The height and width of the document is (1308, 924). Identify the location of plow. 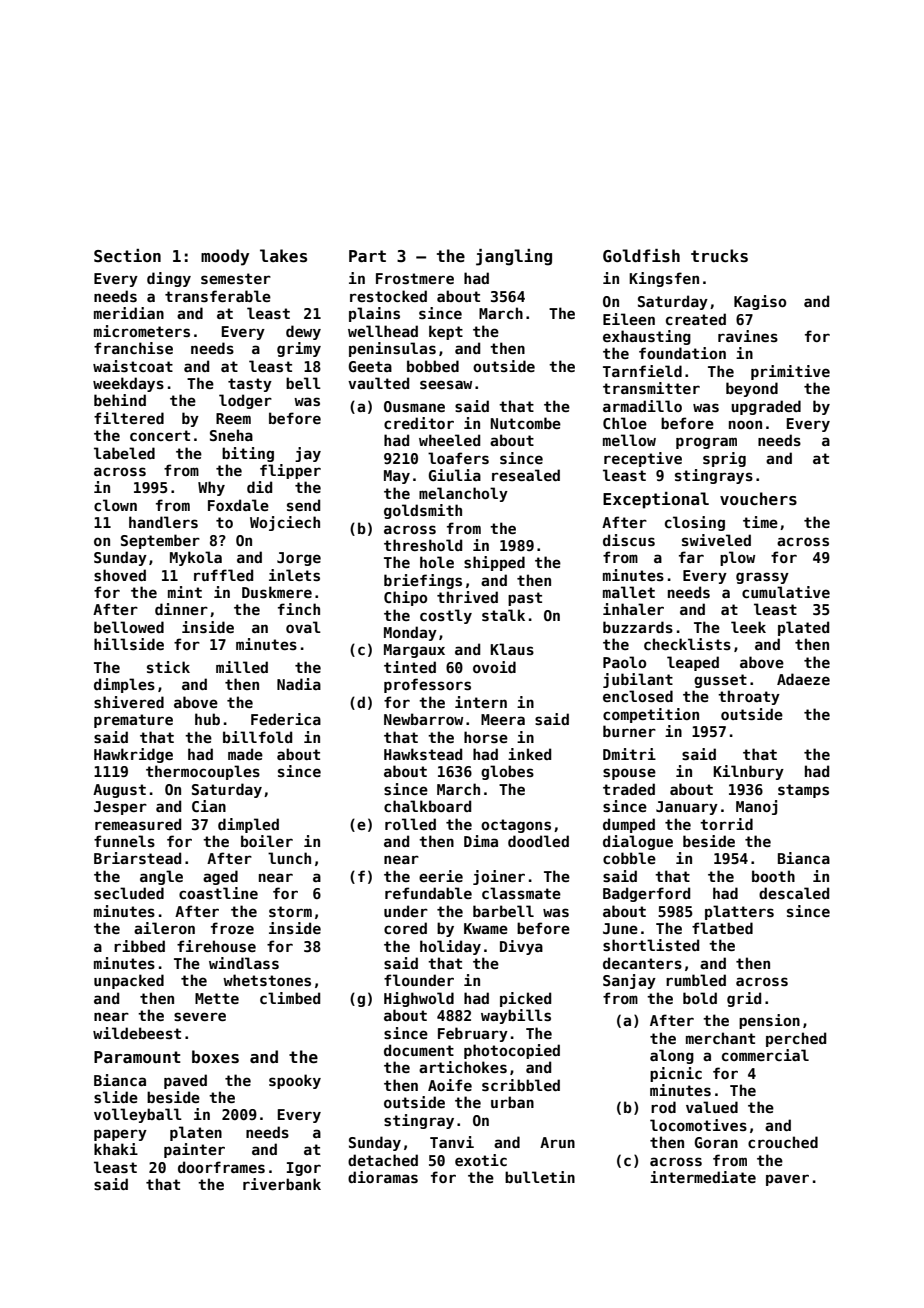
(737, 558).
